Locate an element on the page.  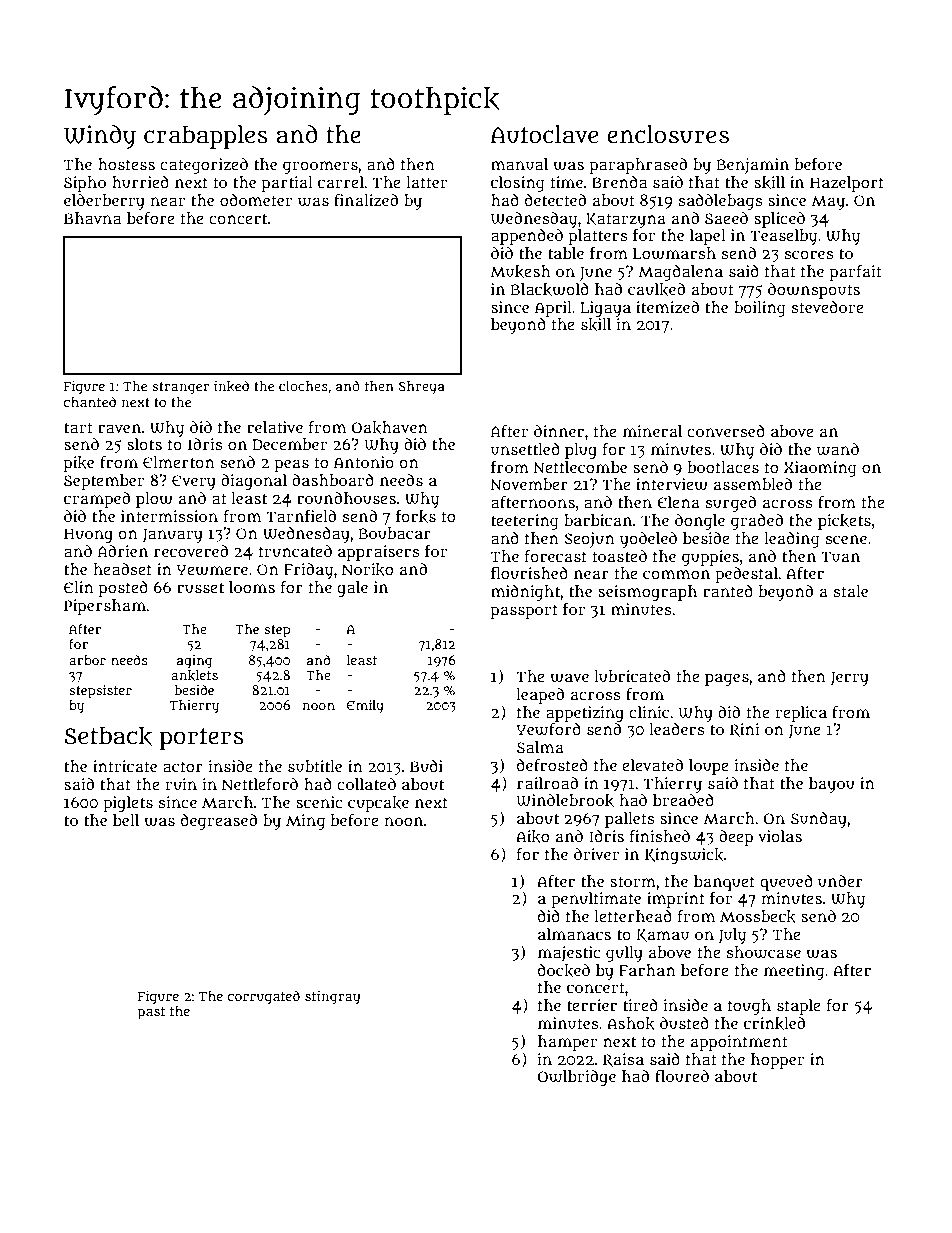
stranger is located at coordinates (180, 388).
